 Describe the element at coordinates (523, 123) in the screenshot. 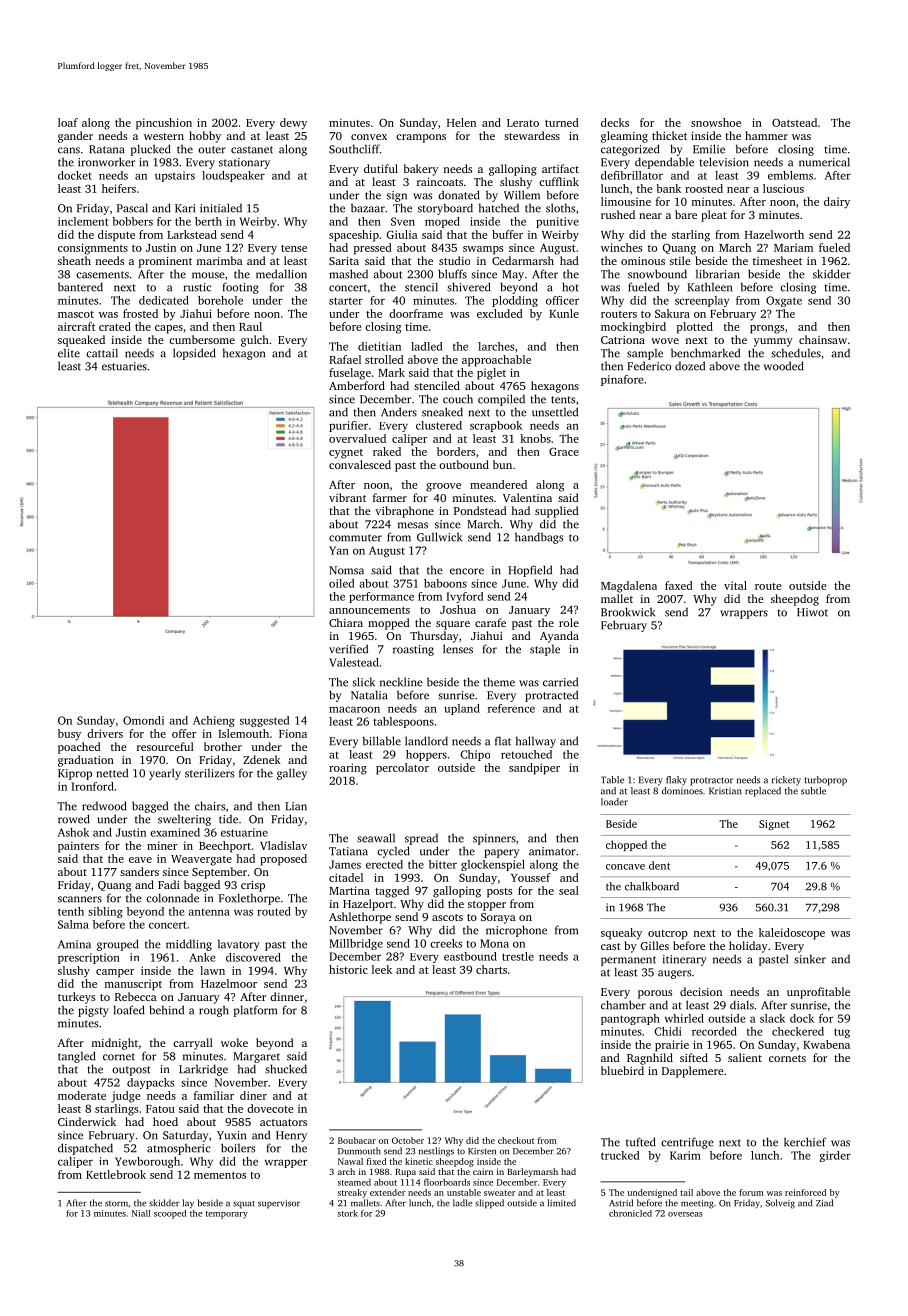

I see `Lerato` at that location.
